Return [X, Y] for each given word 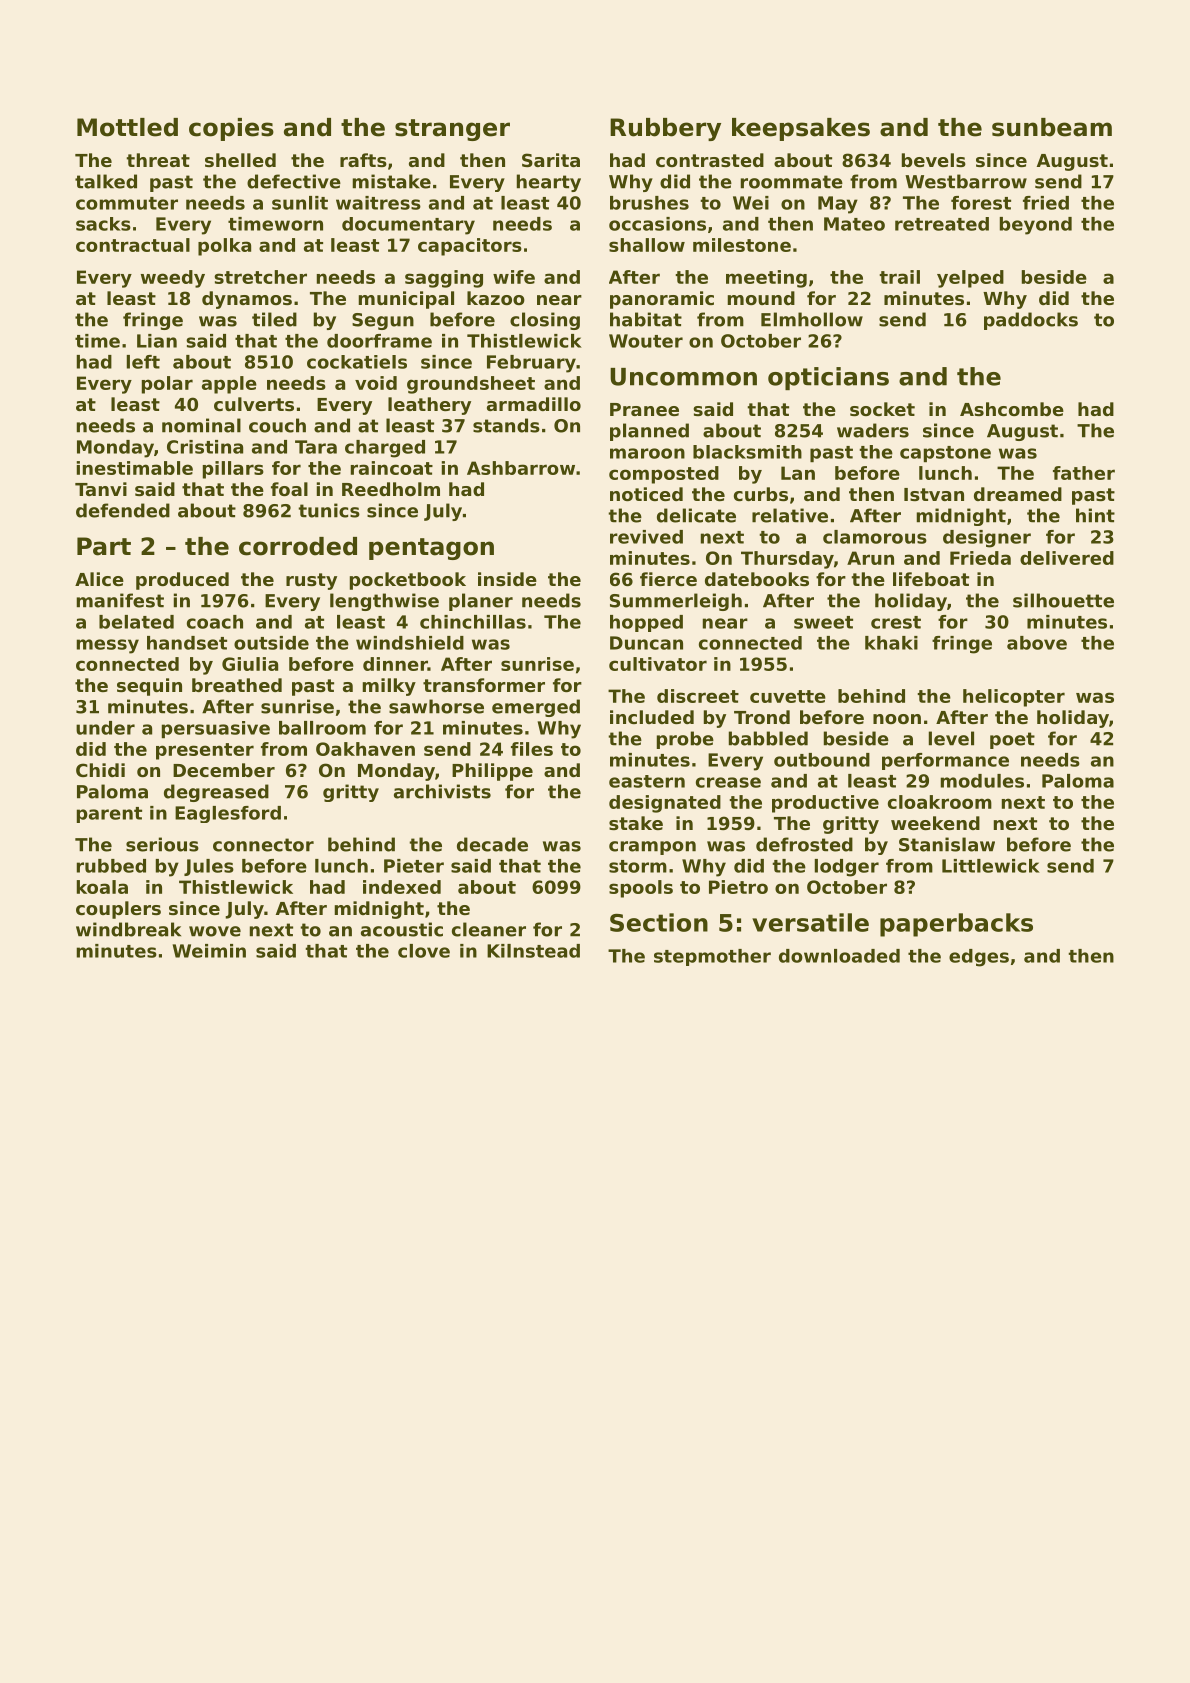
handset [187, 643]
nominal [201, 425]
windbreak [128, 929]
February [531, 364]
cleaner [489, 929]
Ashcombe [1012, 409]
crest [896, 622]
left [143, 362]
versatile [810, 922]
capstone [945, 454]
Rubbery [665, 129]
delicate [696, 515]
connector [263, 845]
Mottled [127, 127]
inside [507, 579]
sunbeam [1052, 127]
